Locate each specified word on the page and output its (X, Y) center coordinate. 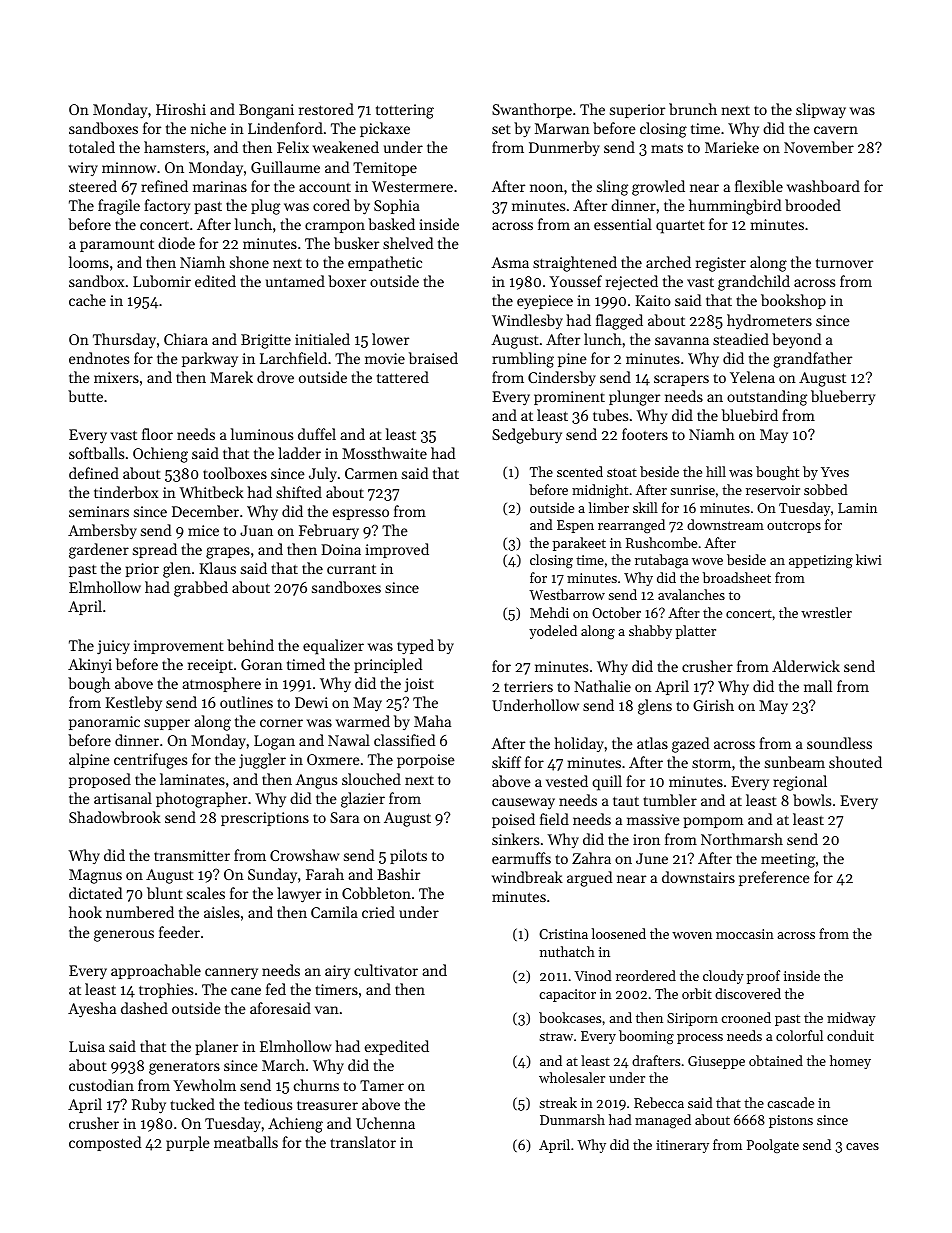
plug (265, 207)
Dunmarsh (572, 1119)
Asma (510, 262)
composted (105, 1143)
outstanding (767, 398)
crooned (746, 1017)
